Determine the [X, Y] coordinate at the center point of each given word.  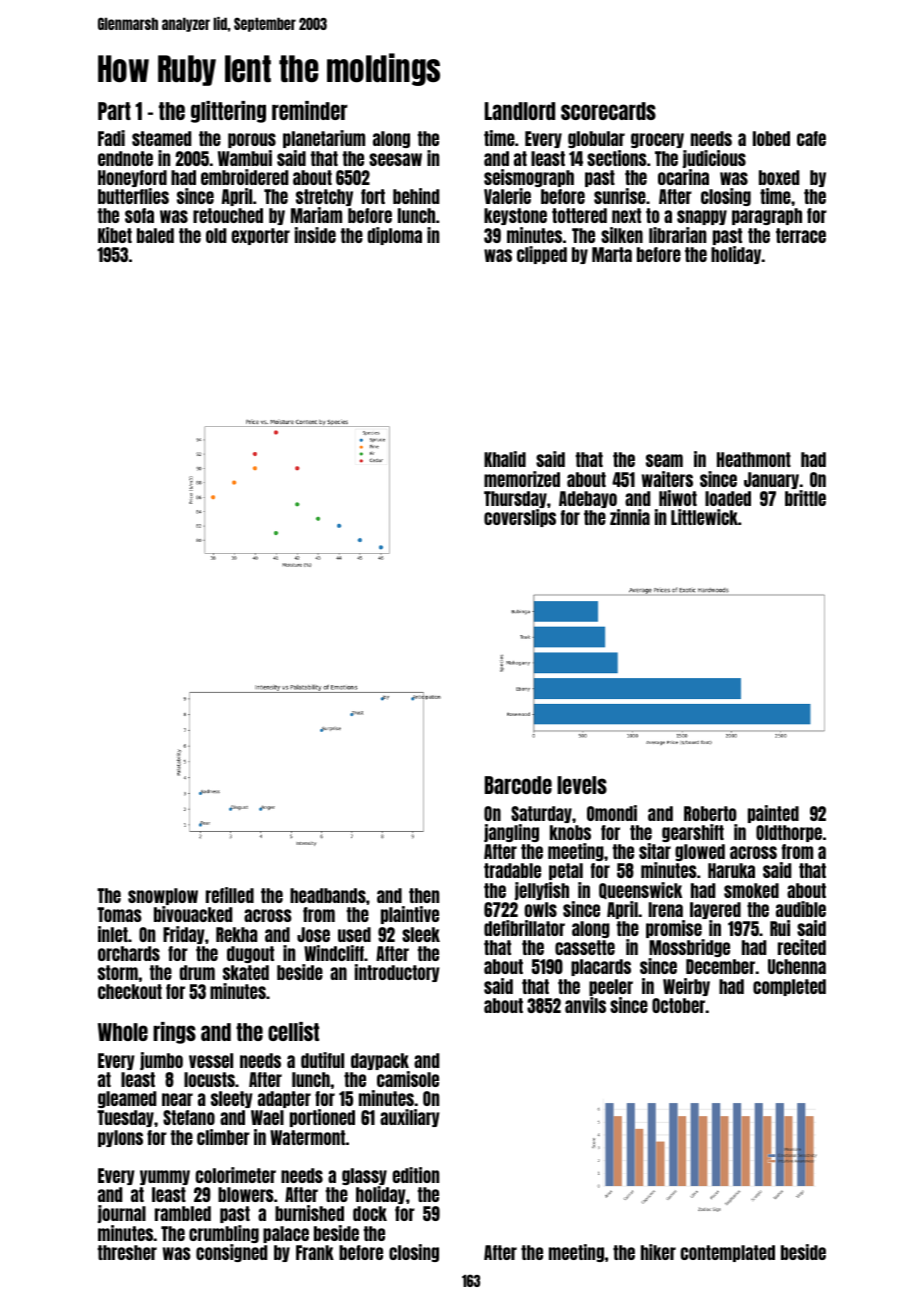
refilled [230, 895]
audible [801, 909]
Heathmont [754, 459]
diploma [395, 236]
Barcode [518, 785]
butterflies [133, 196]
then [424, 895]
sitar [655, 851]
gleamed [127, 1099]
